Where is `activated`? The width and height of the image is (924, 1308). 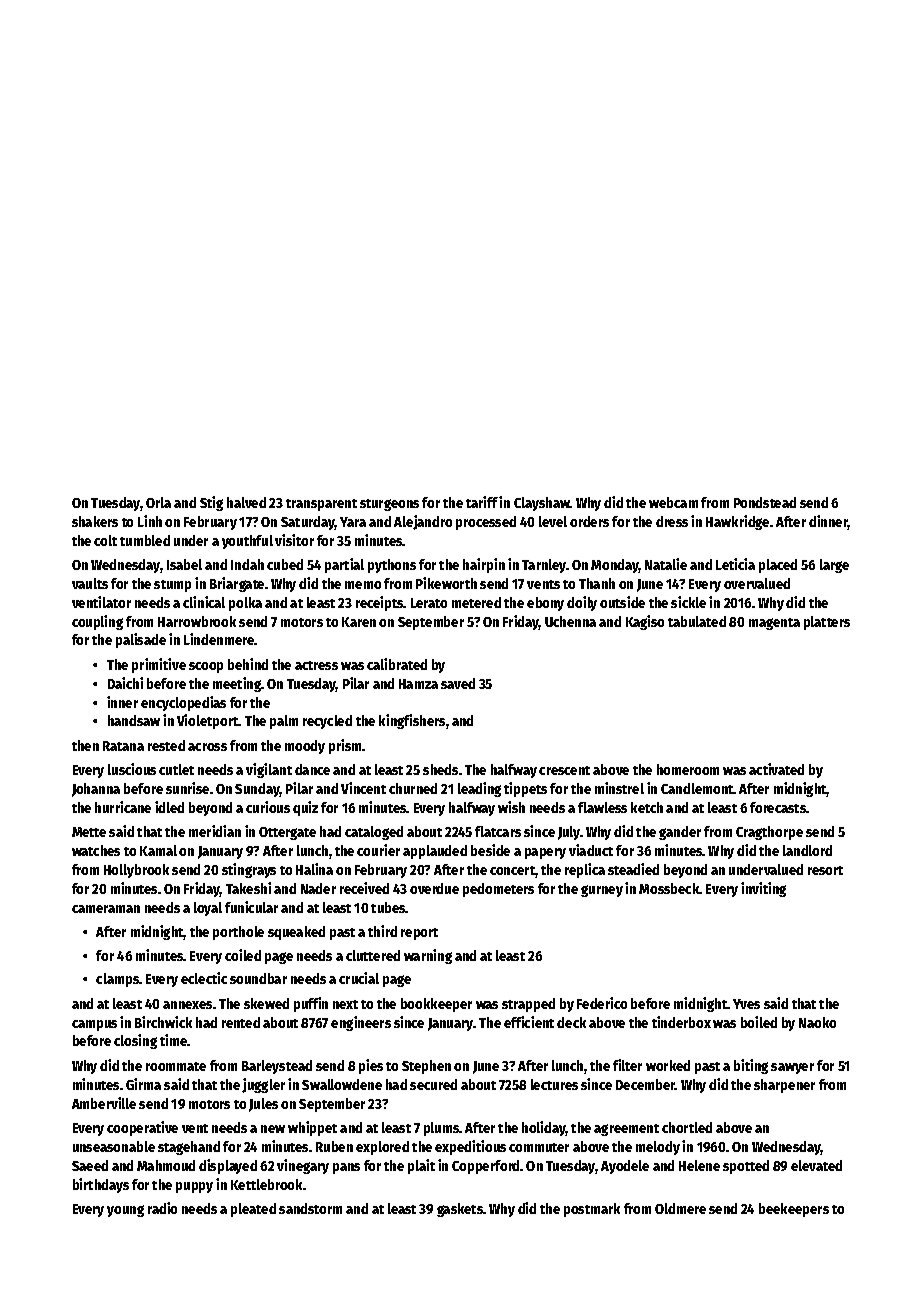
activated is located at coordinates (776, 769).
